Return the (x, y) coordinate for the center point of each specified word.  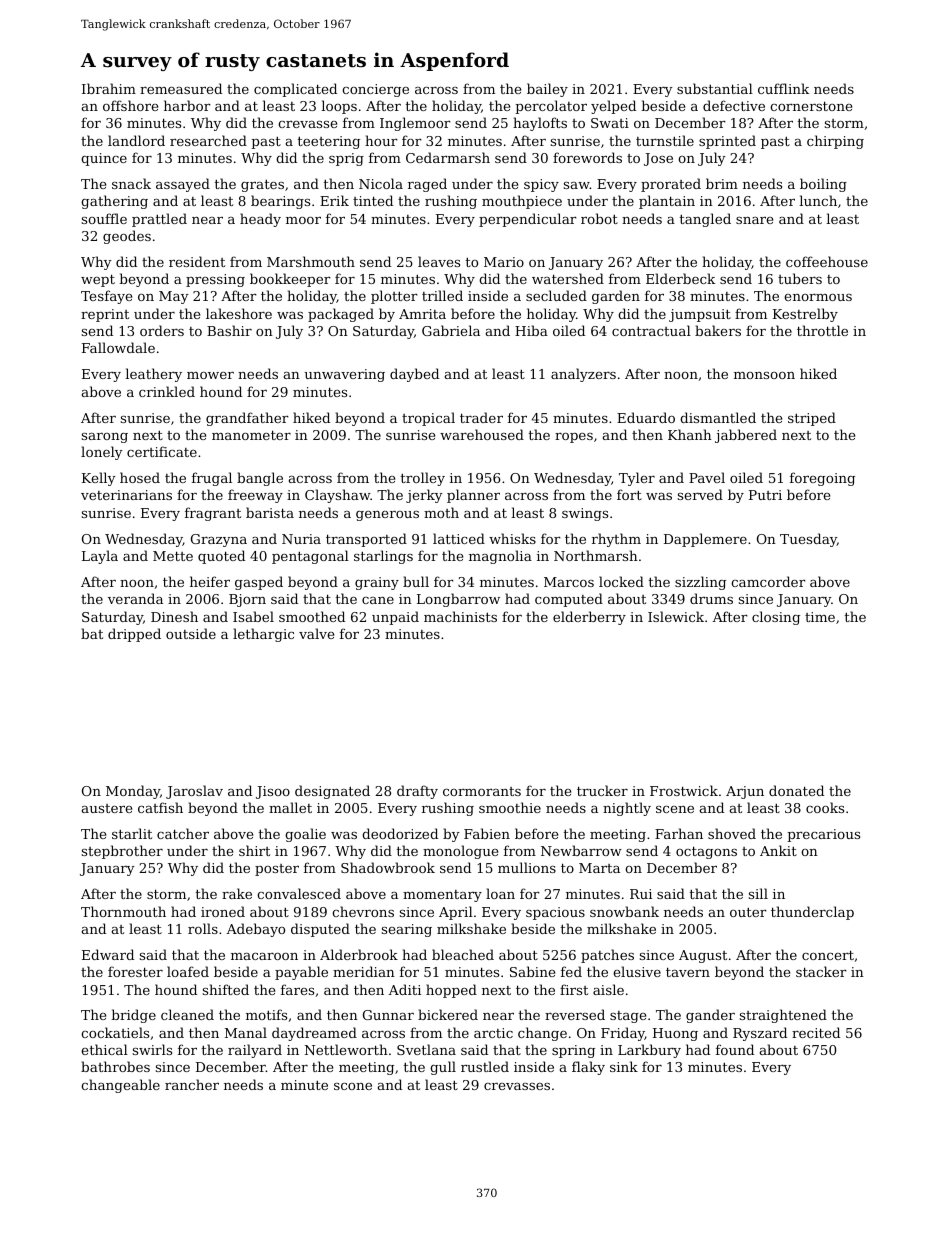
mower (210, 375)
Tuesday (808, 540)
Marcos (569, 582)
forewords (587, 157)
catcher (183, 833)
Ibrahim (109, 88)
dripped (134, 635)
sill (758, 893)
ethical (104, 1049)
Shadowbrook (388, 867)
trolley (423, 479)
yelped (613, 107)
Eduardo (646, 417)
